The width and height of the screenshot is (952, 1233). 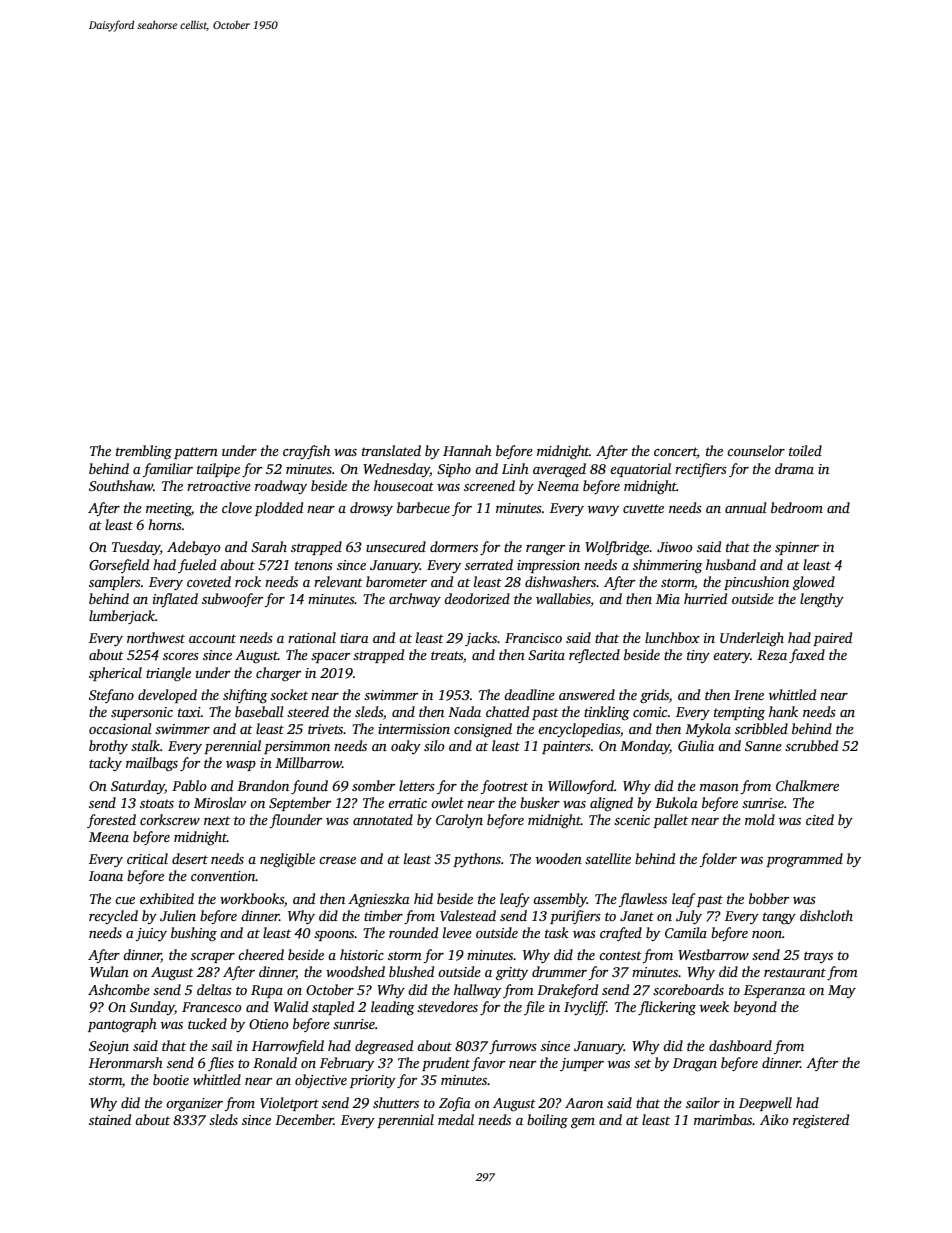 I want to click on Jiwoo, so click(x=675, y=547).
